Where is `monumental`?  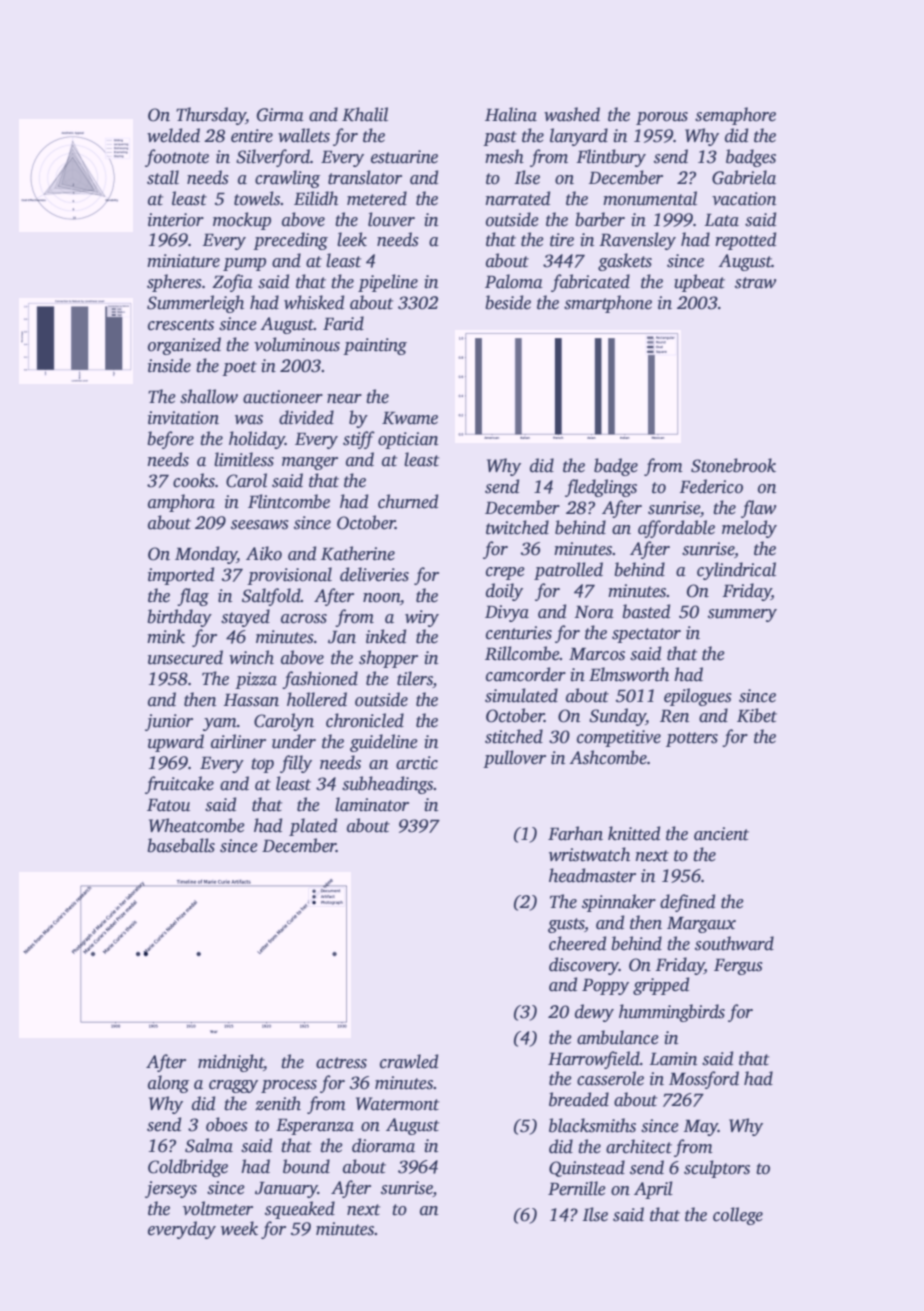
monumental is located at coordinates (650, 198).
